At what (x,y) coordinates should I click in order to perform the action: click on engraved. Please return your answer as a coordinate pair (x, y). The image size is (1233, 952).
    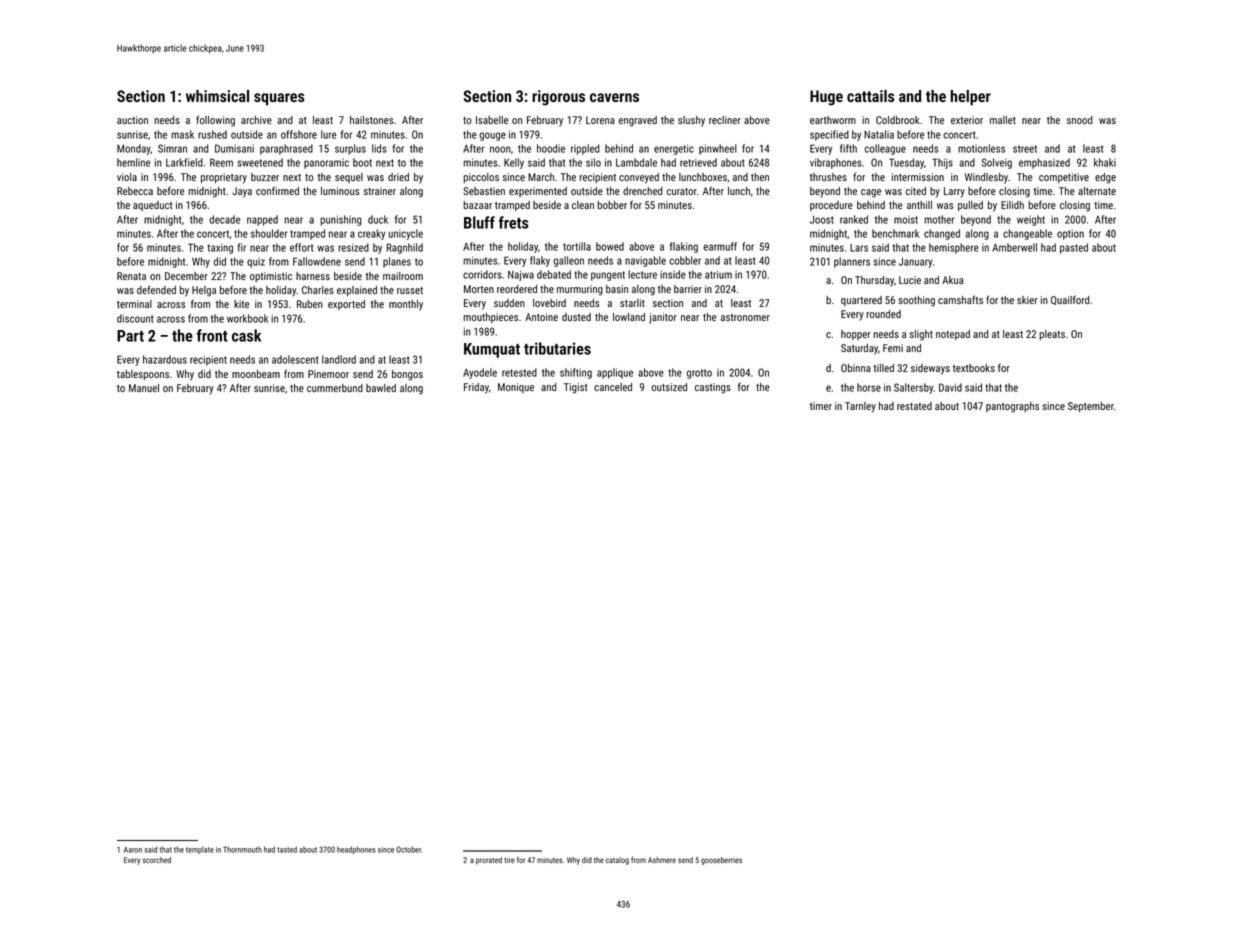
    Looking at the image, I should click on (638, 121).
